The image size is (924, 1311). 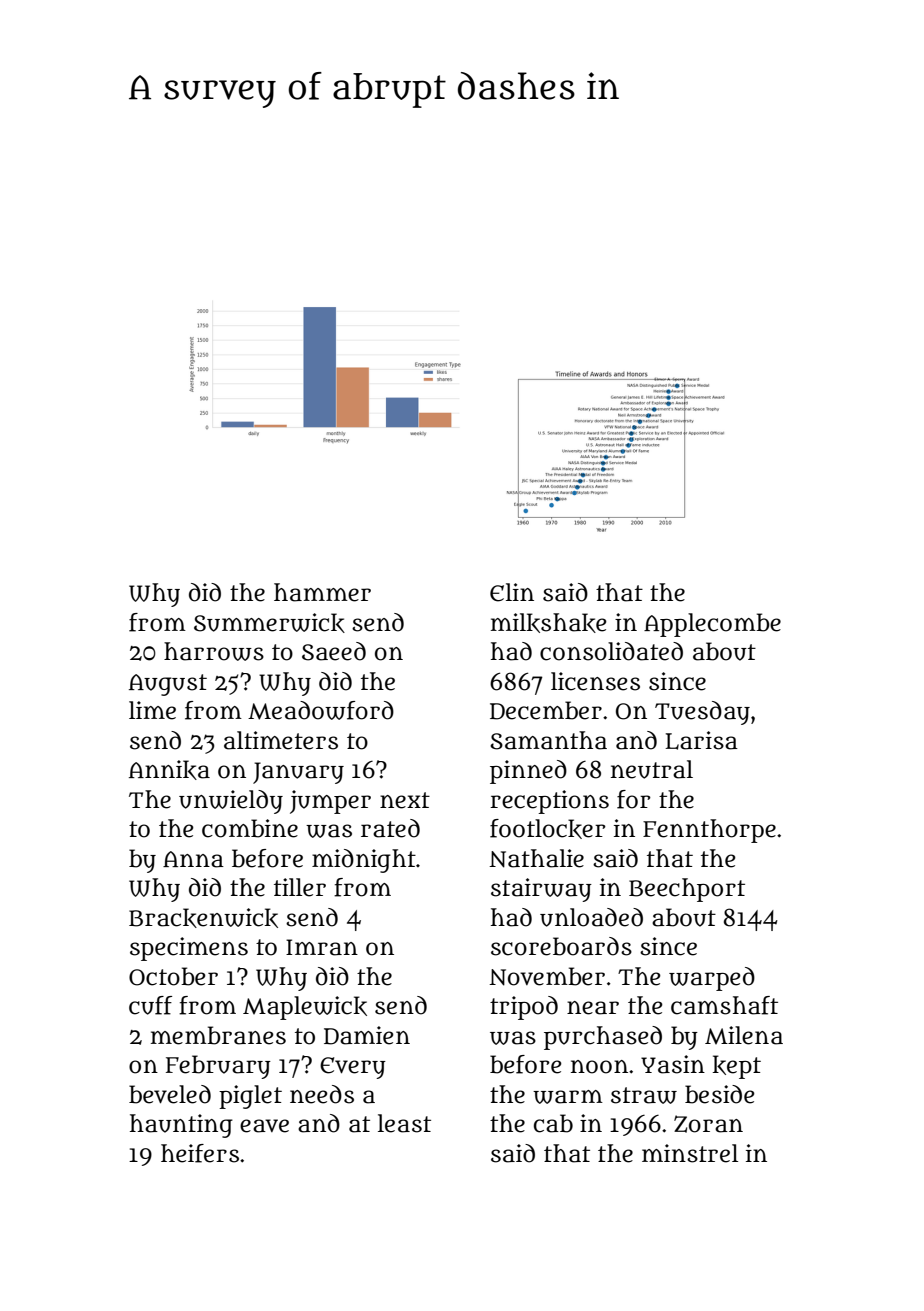 What do you see at coordinates (390, 828) in the screenshot?
I see `rated` at bounding box center [390, 828].
